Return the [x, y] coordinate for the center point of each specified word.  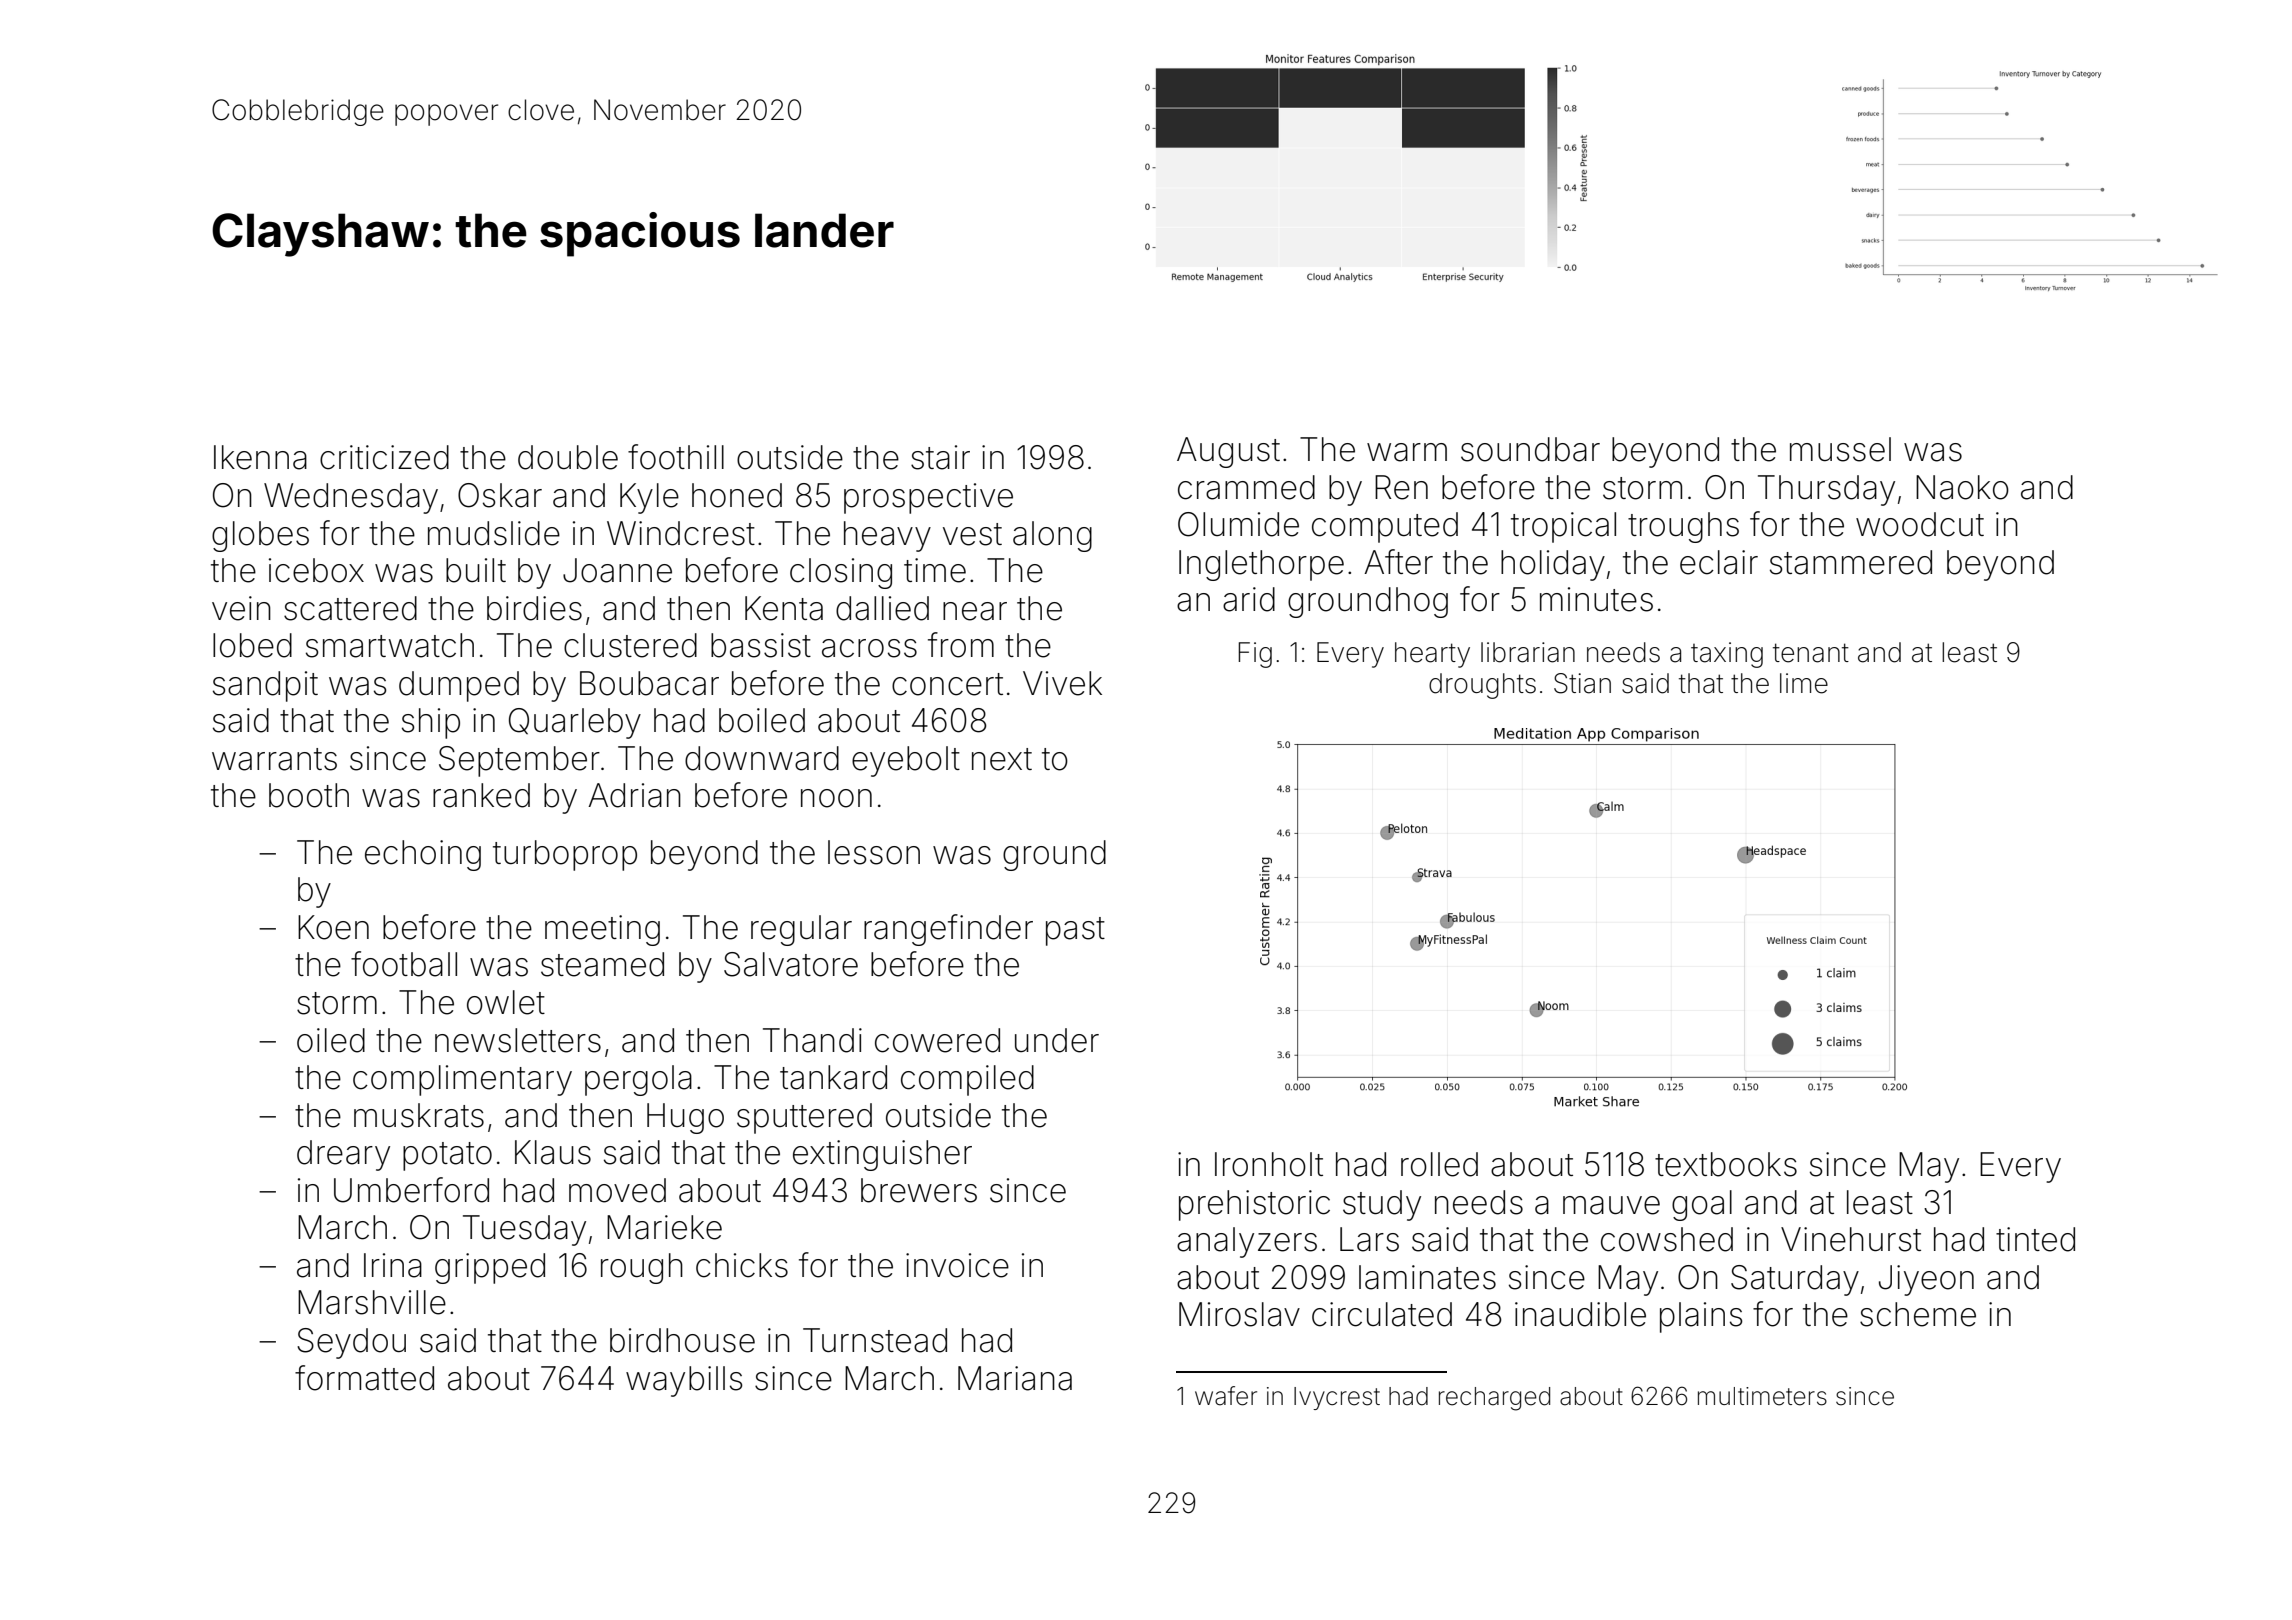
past [1075, 931]
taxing [1727, 655]
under [1057, 1040]
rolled [1439, 1164]
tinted [2035, 1239]
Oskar [500, 495]
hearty [1432, 655]
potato [447, 1156]
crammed [1246, 487]
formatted [364, 1378]
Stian [1582, 683]
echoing [423, 855]
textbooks [1726, 1164]
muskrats [419, 1115]
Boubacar [649, 683]
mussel [1840, 449]
